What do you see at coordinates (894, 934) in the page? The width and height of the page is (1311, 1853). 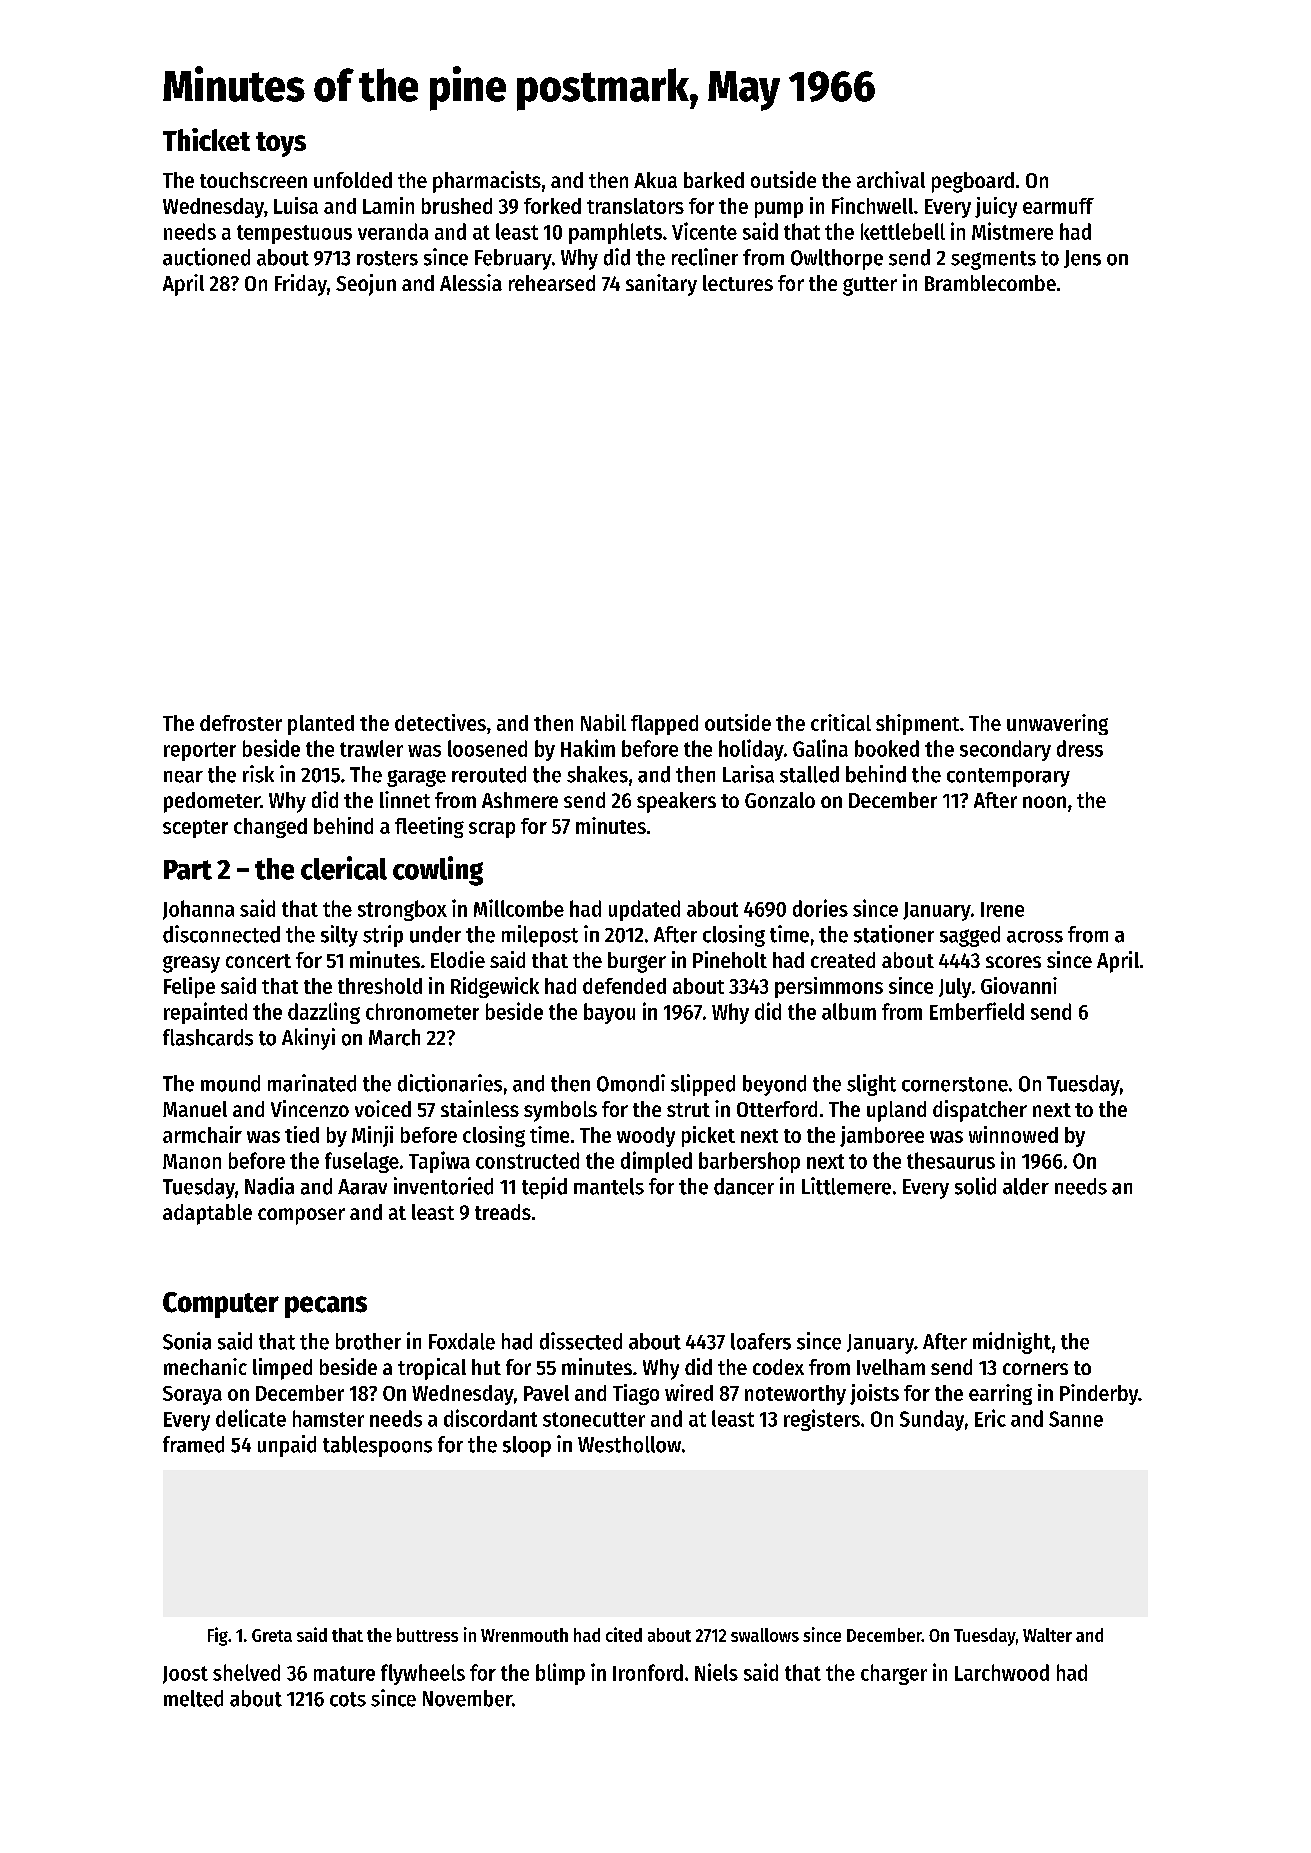 I see `stationer` at bounding box center [894, 934].
